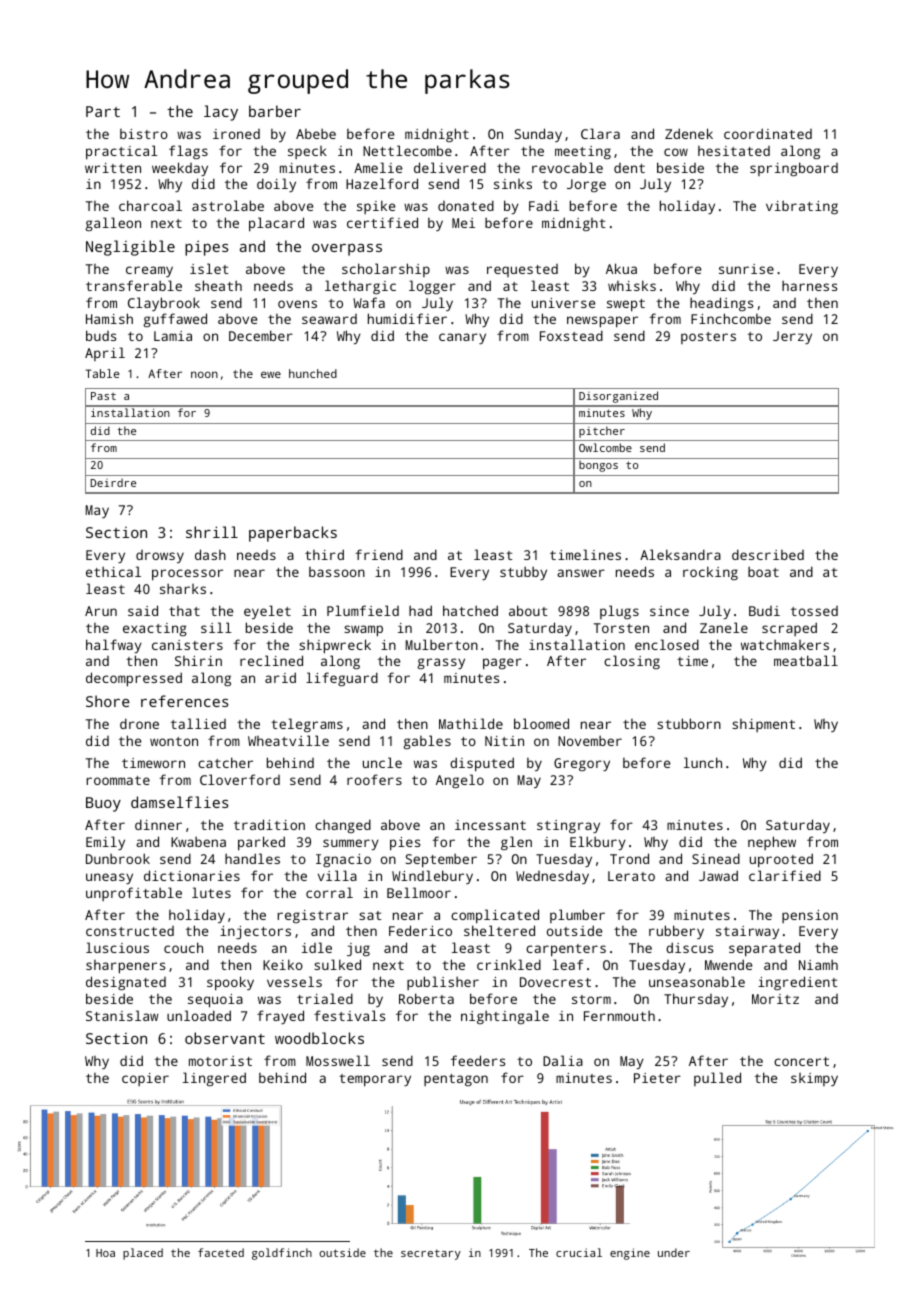  Describe the element at coordinates (781, 860) in the page. I see `uprooted` at that location.
